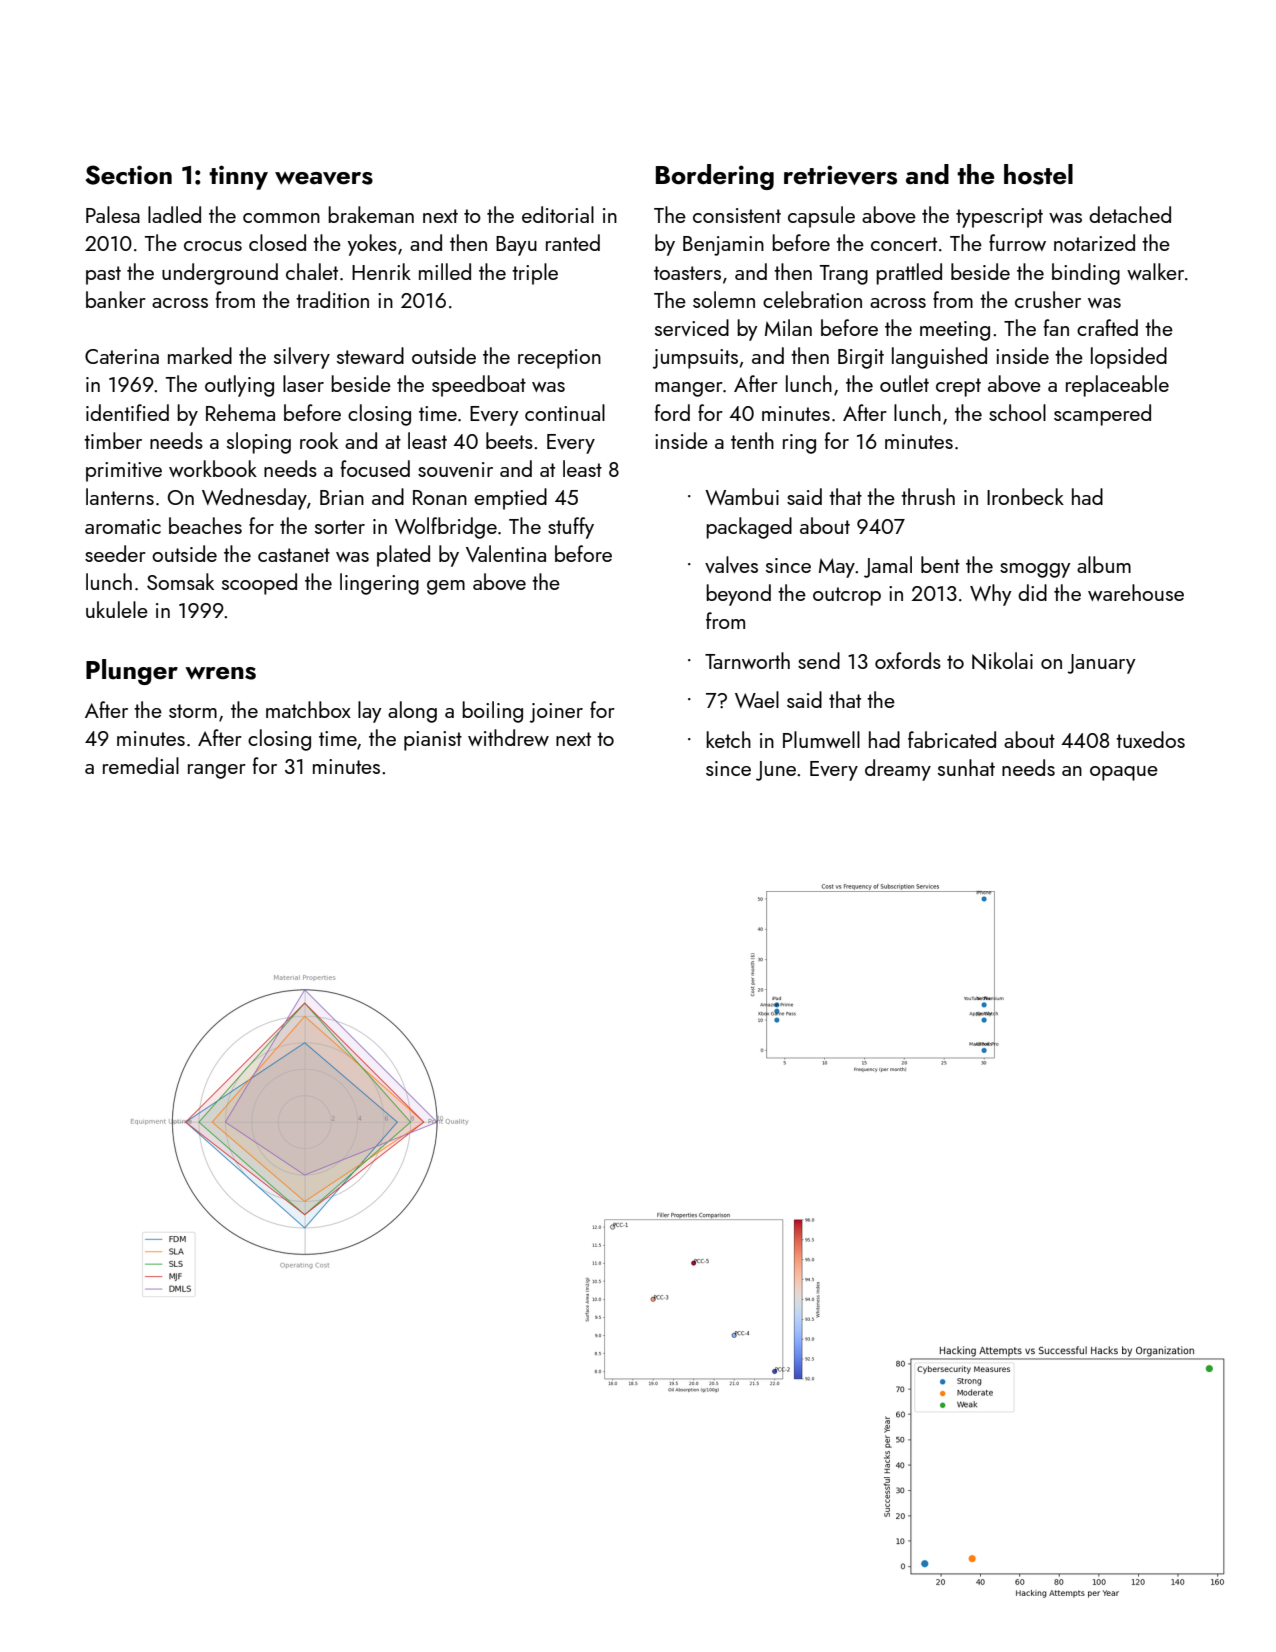 Image resolution: width=1276 pixels, height=1652 pixels. What do you see at coordinates (738, 595) in the page?
I see `beyond` at bounding box center [738, 595].
